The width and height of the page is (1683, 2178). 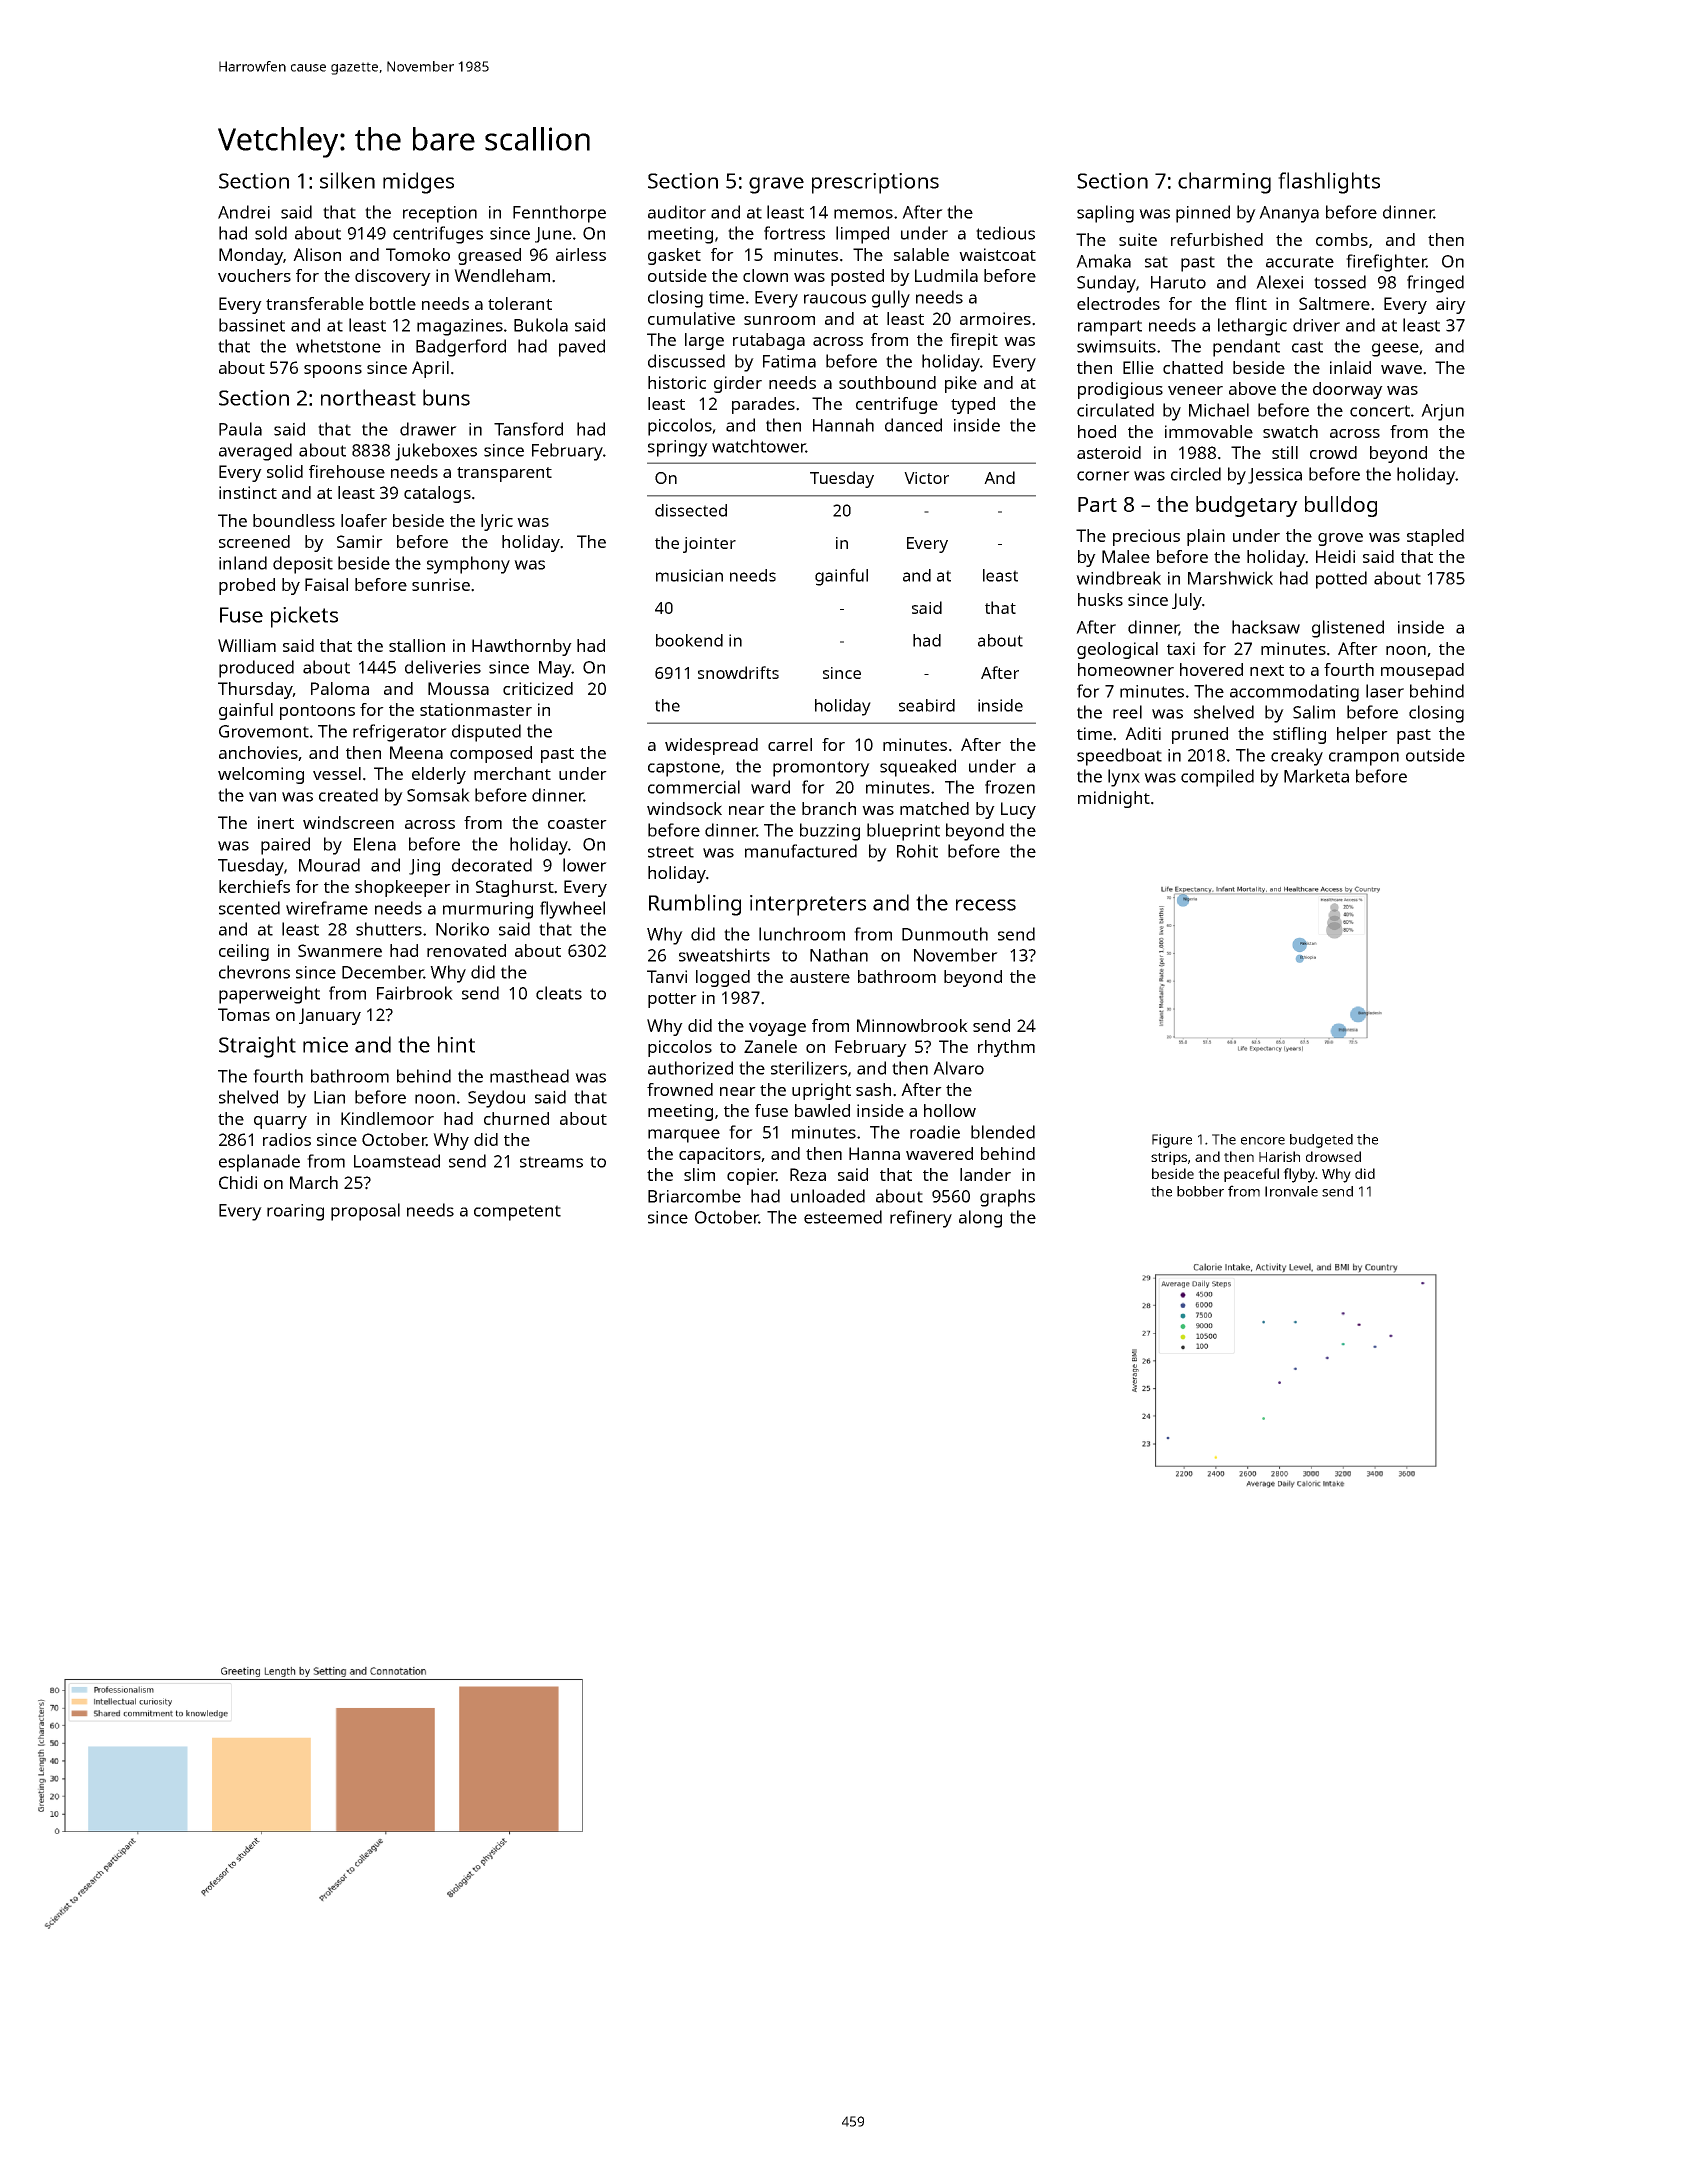 I want to click on William, so click(x=247, y=645).
